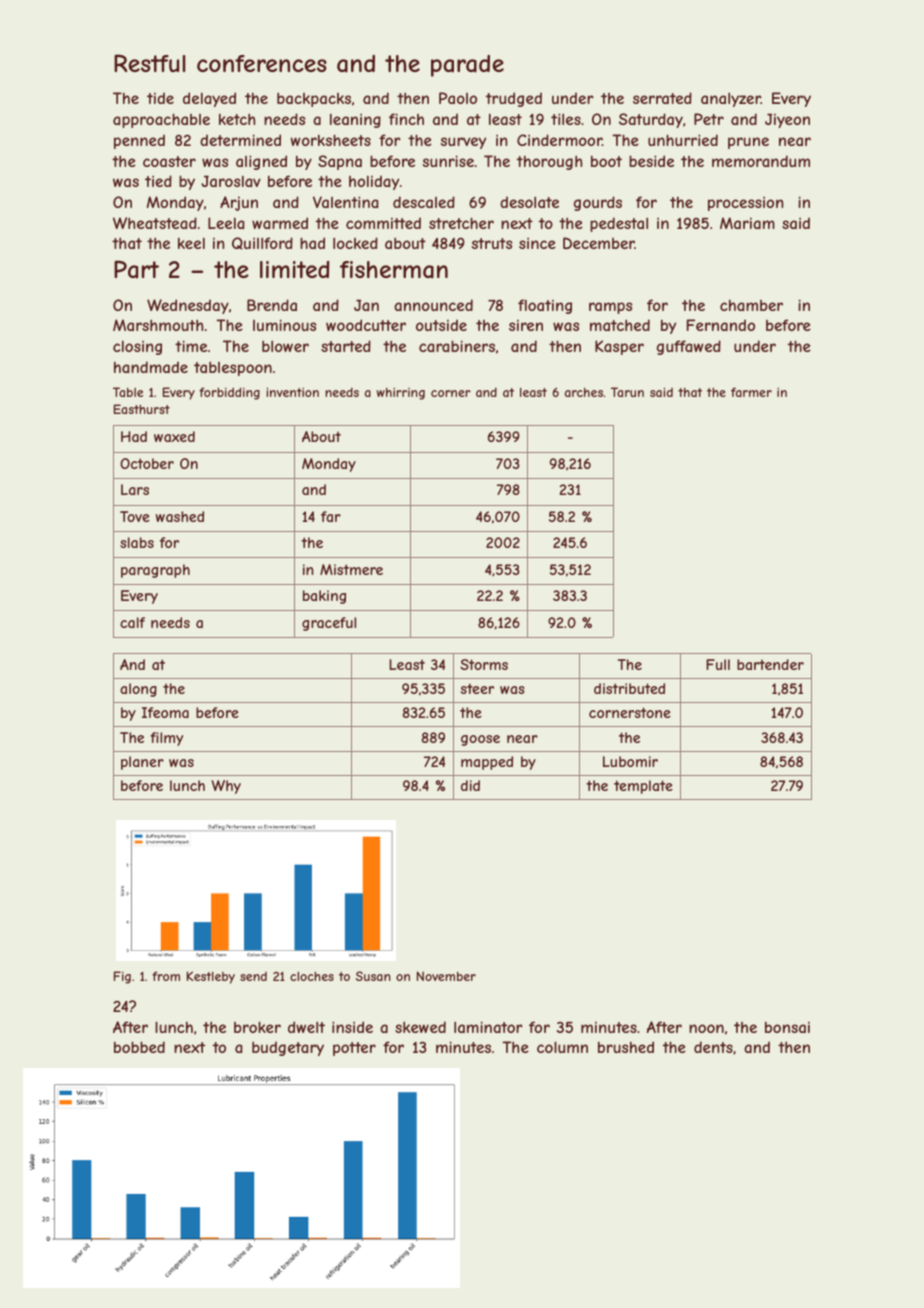 This image has width=924, height=1308. Describe the element at coordinates (448, 161) in the image. I see `sunrise` at that location.
